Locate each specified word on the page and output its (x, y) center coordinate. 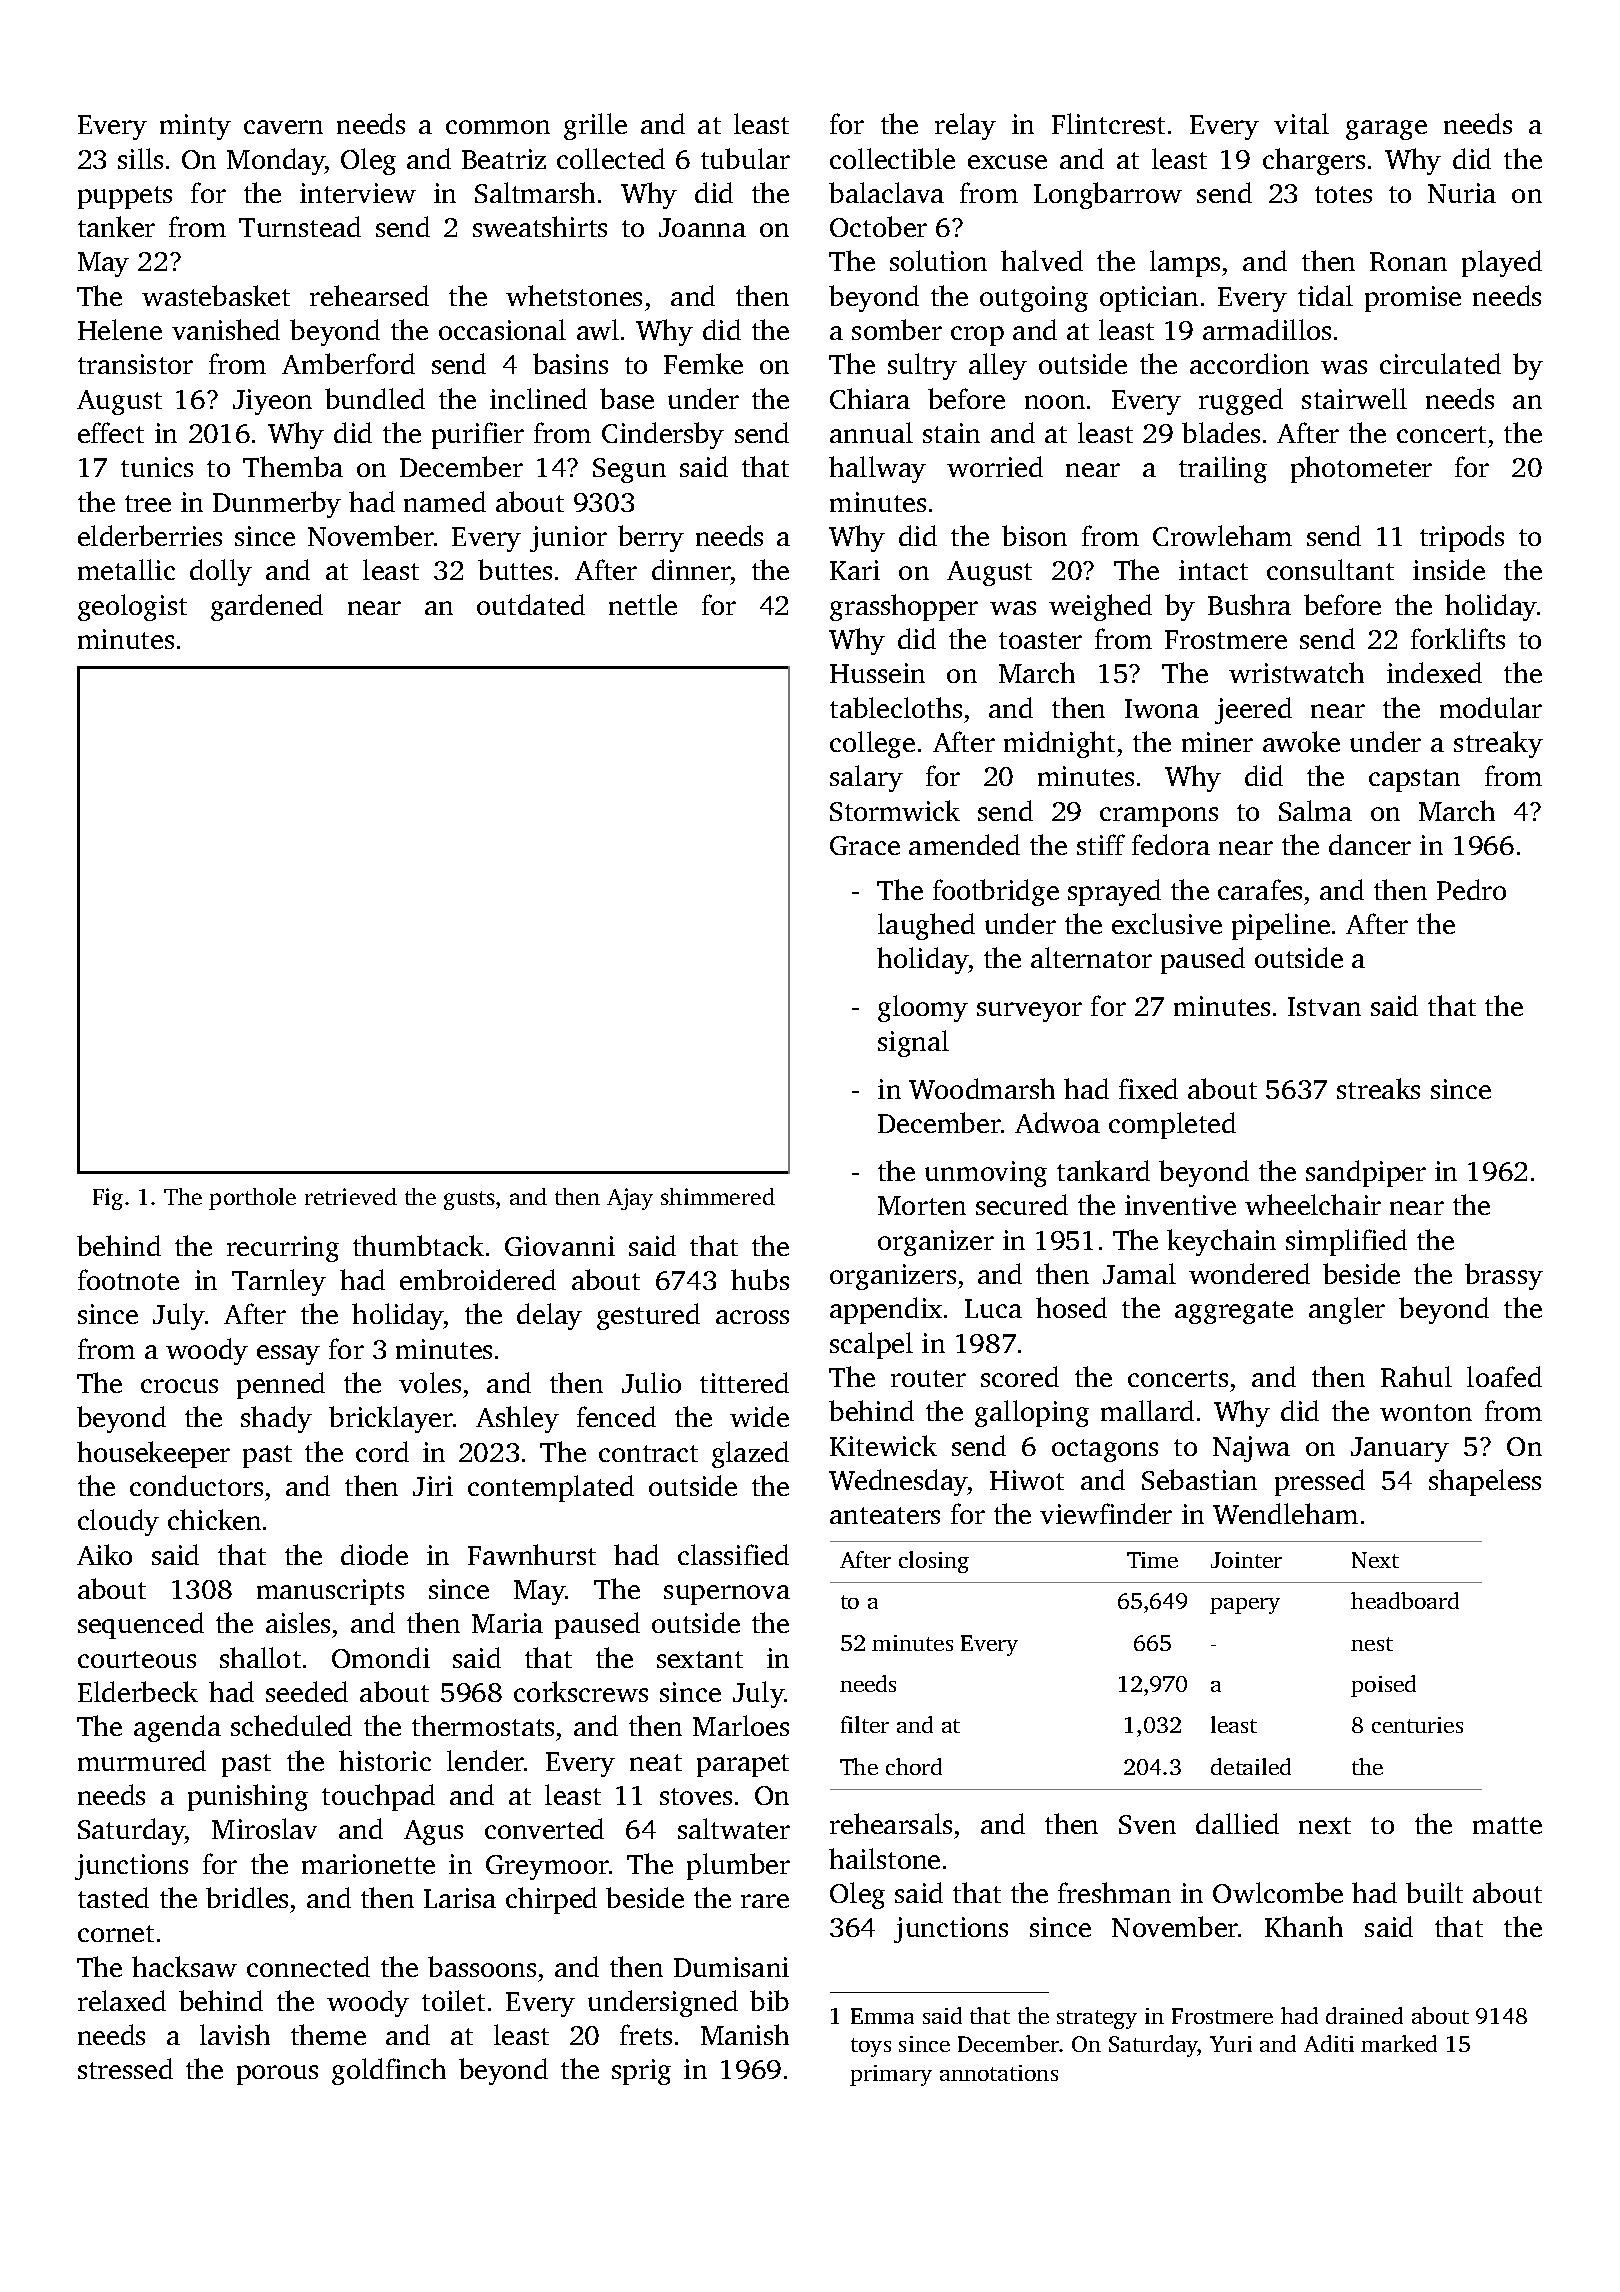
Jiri (433, 1486)
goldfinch (389, 2071)
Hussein (877, 673)
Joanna (702, 227)
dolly (221, 572)
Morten (922, 1205)
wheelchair (1313, 1204)
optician (1149, 299)
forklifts (1458, 638)
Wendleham (1285, 1513)
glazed (750, 1454)
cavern (283, 127)
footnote (128, 1279)
